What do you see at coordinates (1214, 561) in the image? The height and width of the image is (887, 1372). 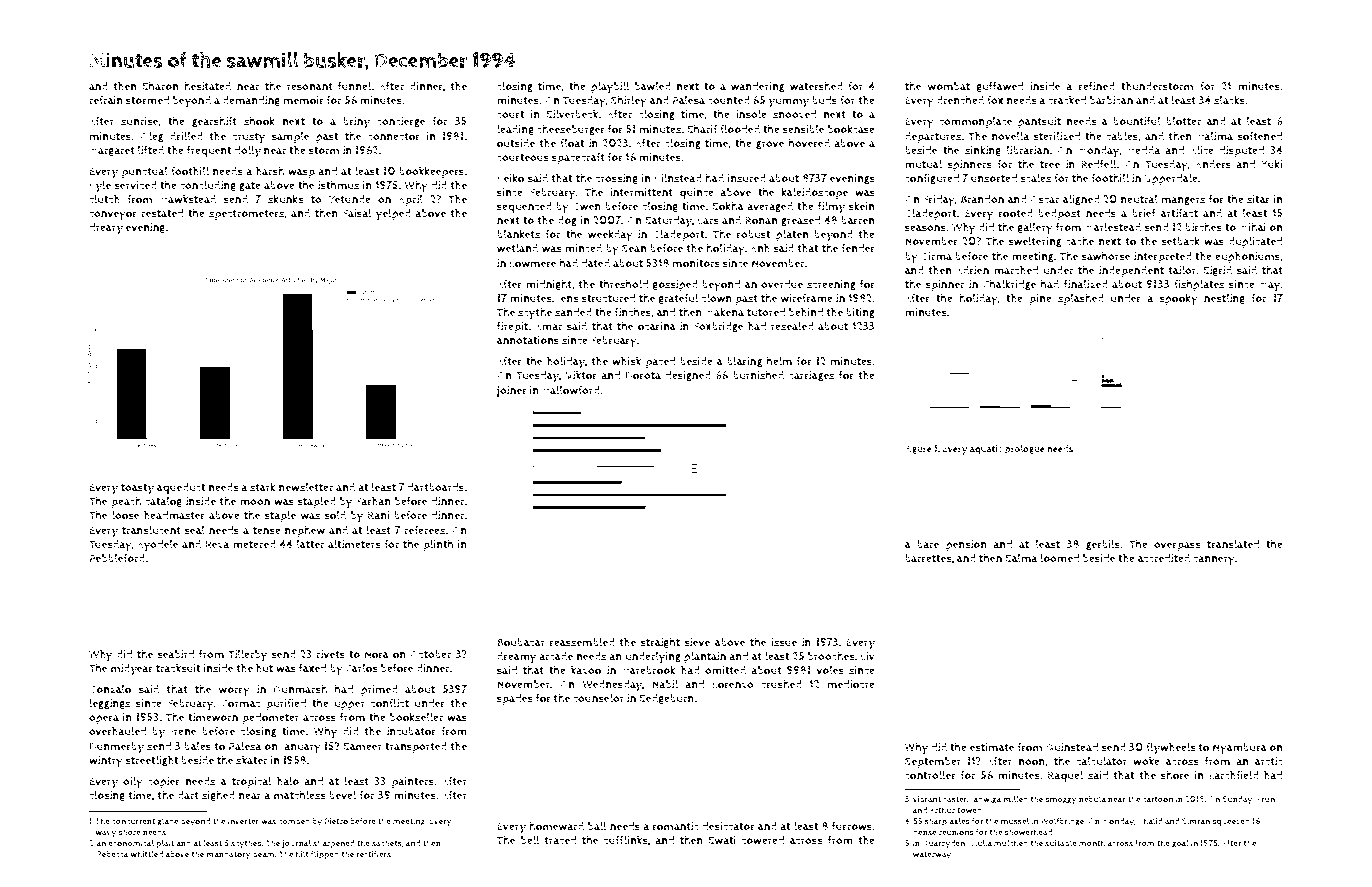 I see `cannery` at bounding box center [1214, 561].
